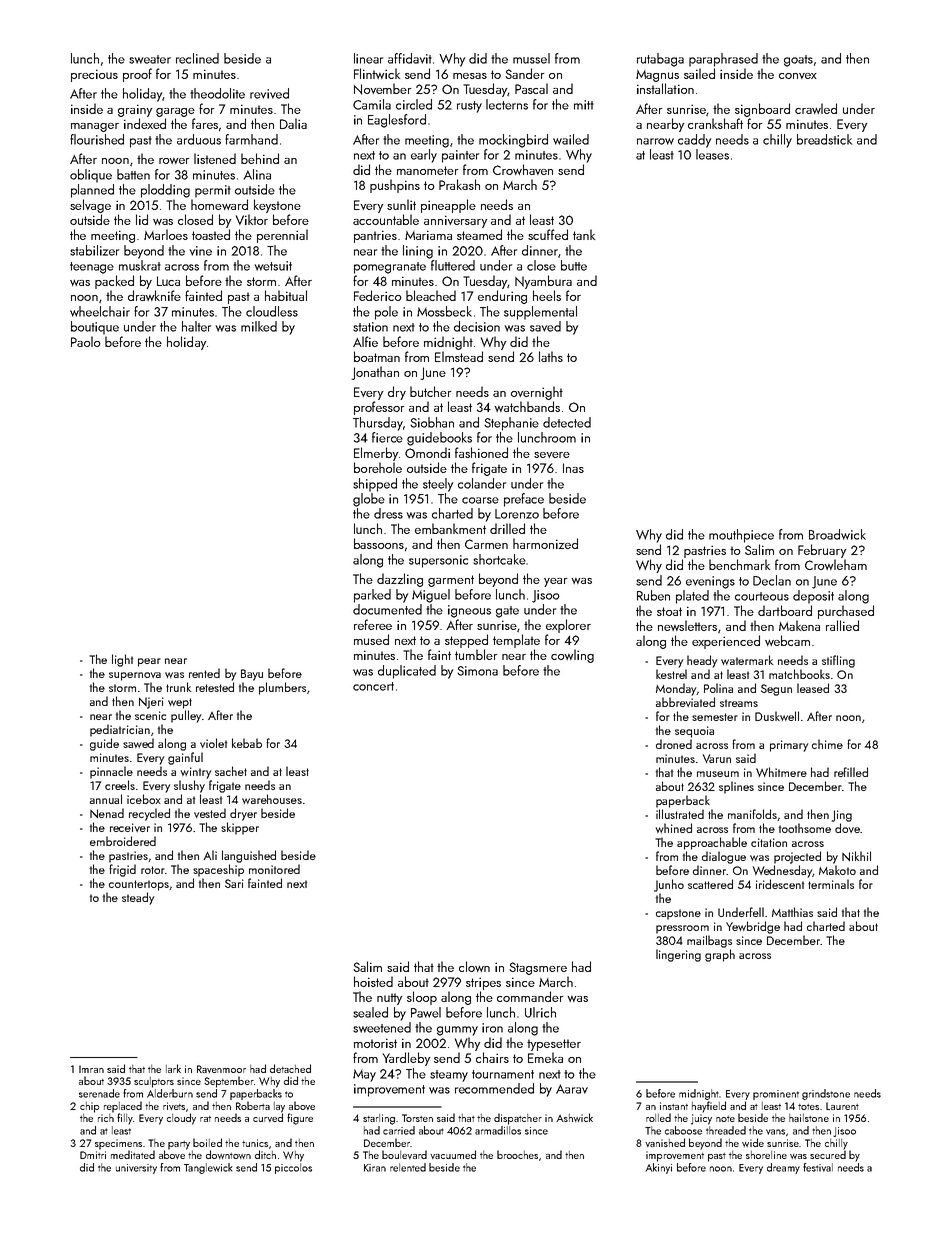 This screenshot has height=1233, width=952. What do you see at coordinates (151, 703) in the screenshot?
I see `Njeri` at bounding box center [151, 703].
